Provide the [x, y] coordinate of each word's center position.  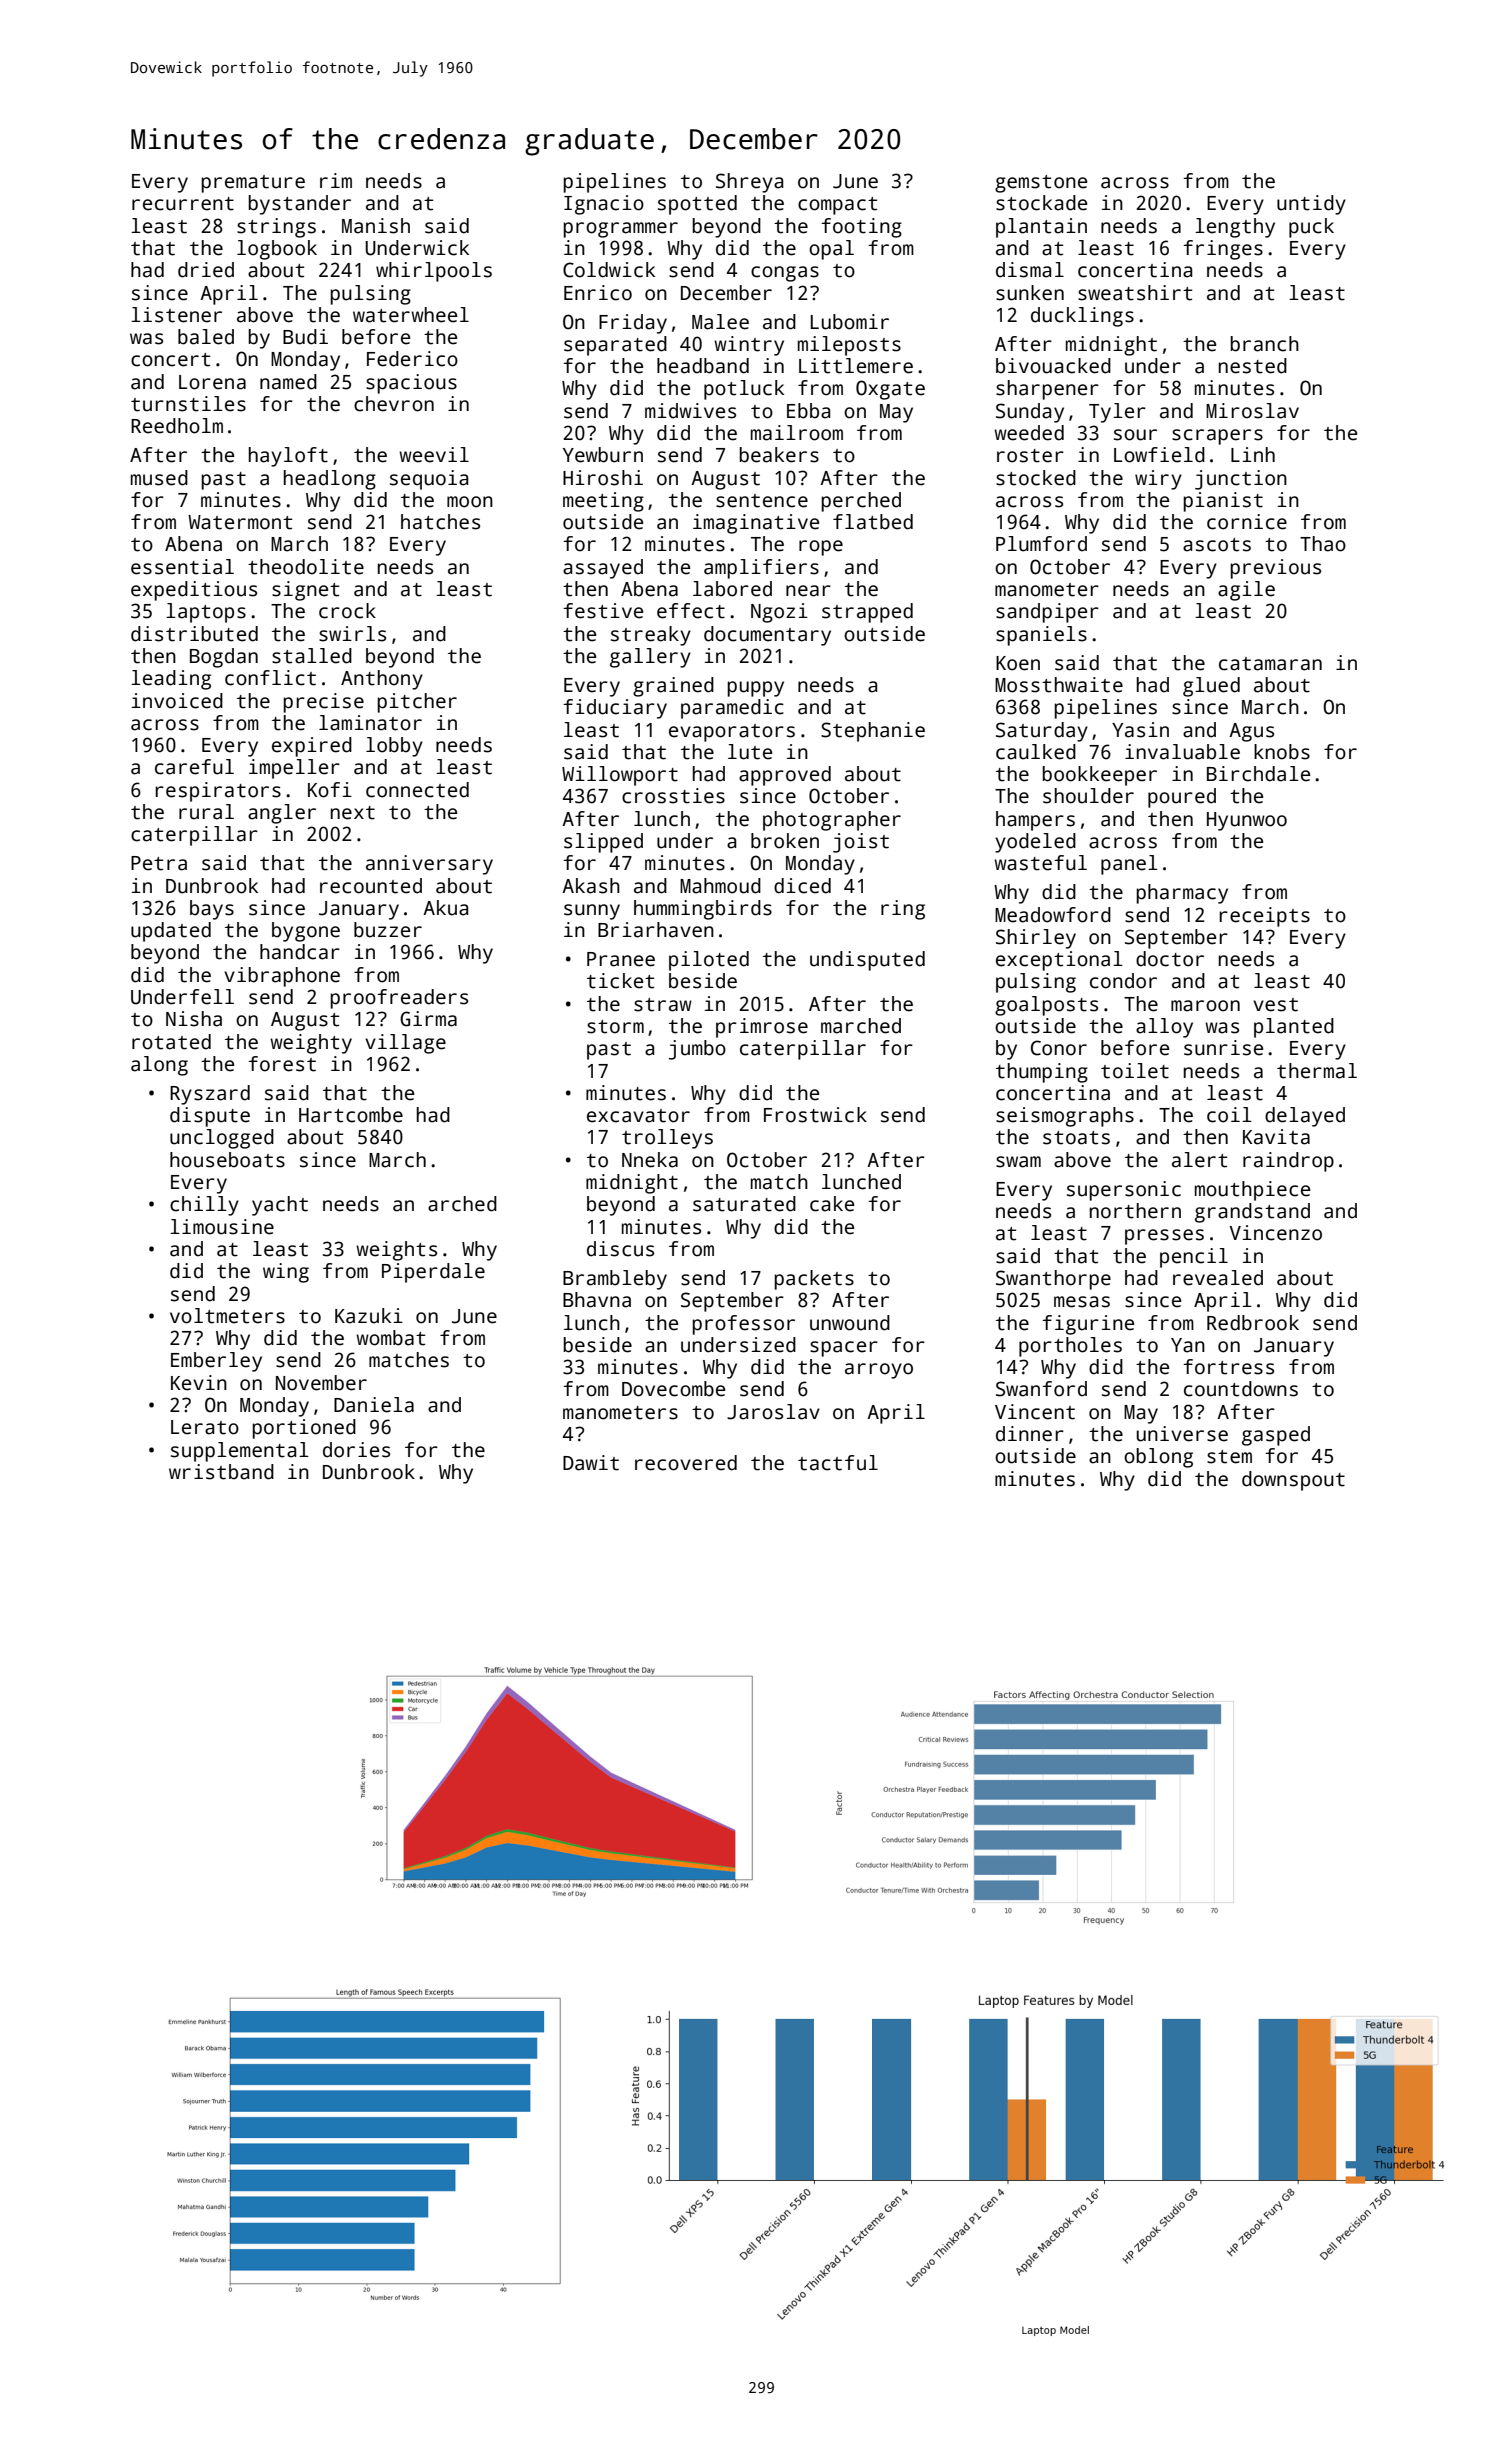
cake [832, 1204]
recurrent [183, 204]
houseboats [227, 1160]
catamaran [1270, 664]
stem [1229, 1457]
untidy [1311, 205]
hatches [440, 522]
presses [1164, 1237]
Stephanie [873, 732]
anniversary [429, 865]
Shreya [749, 183]
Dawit [591, 1463]
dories [356, 1450]
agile [1246, 591]
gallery [650, 658]
